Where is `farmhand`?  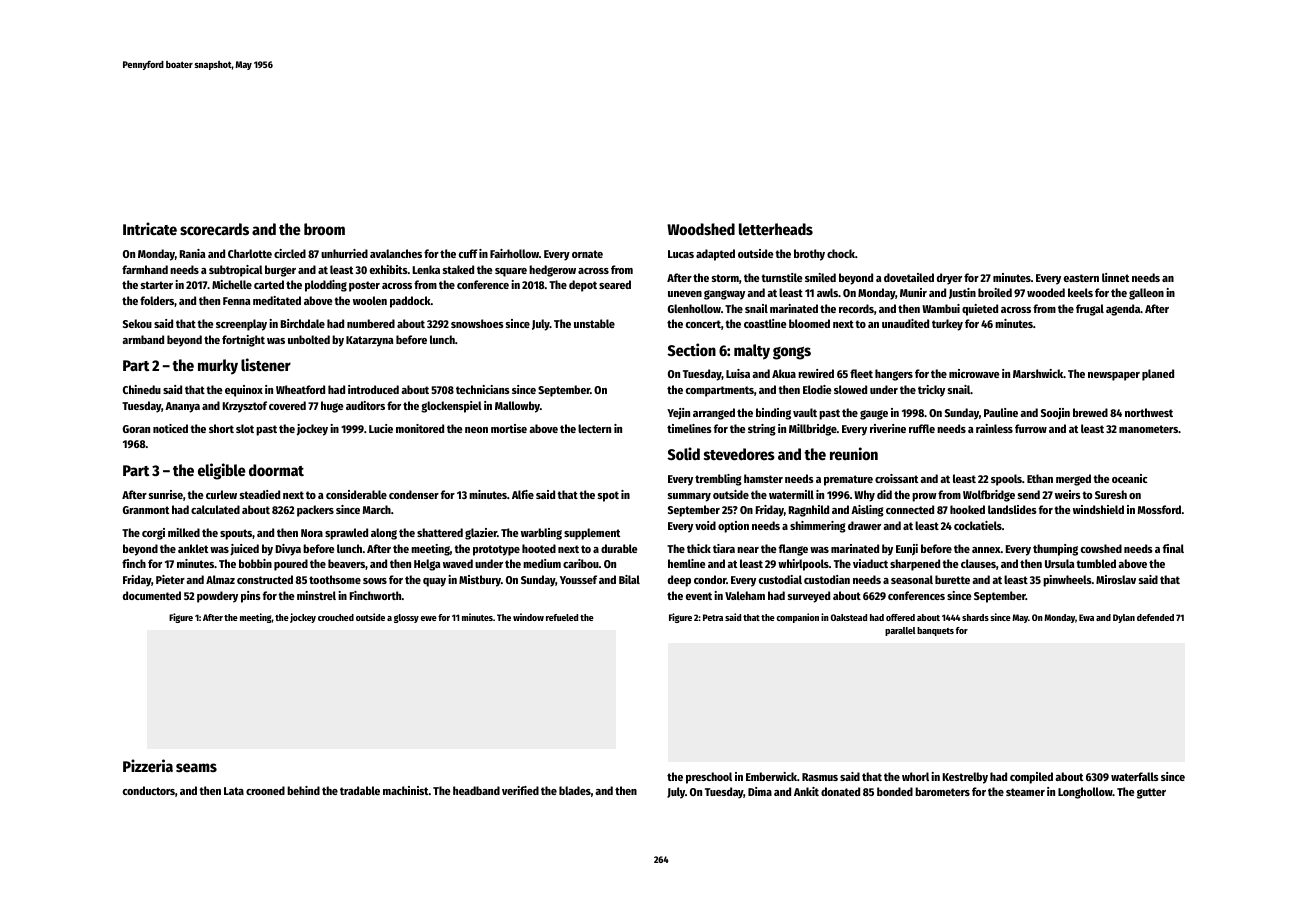
farmhand is located at coordinates (145, 269).
